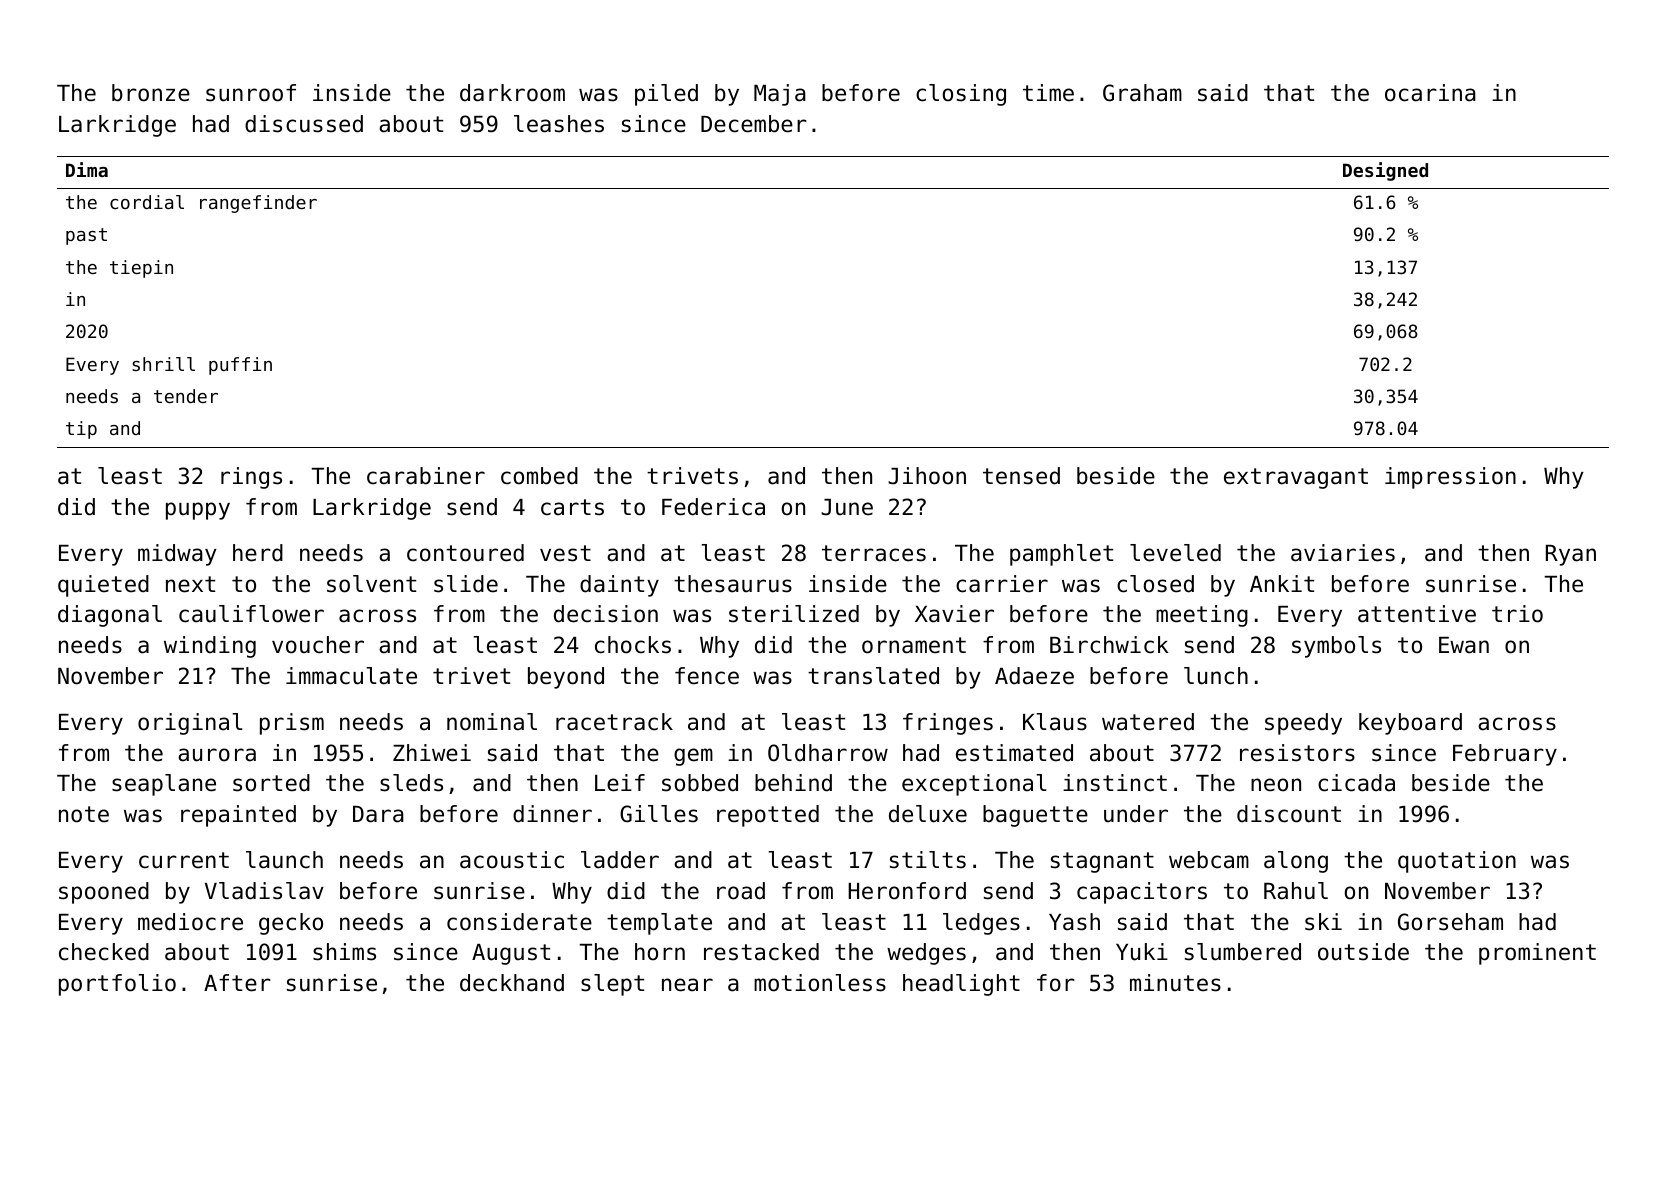 Image resolution: width=1666 pixels, height=1178 pixels. Describe the element at coordinates (539, 476) in the page. I see `combed` at that location.
